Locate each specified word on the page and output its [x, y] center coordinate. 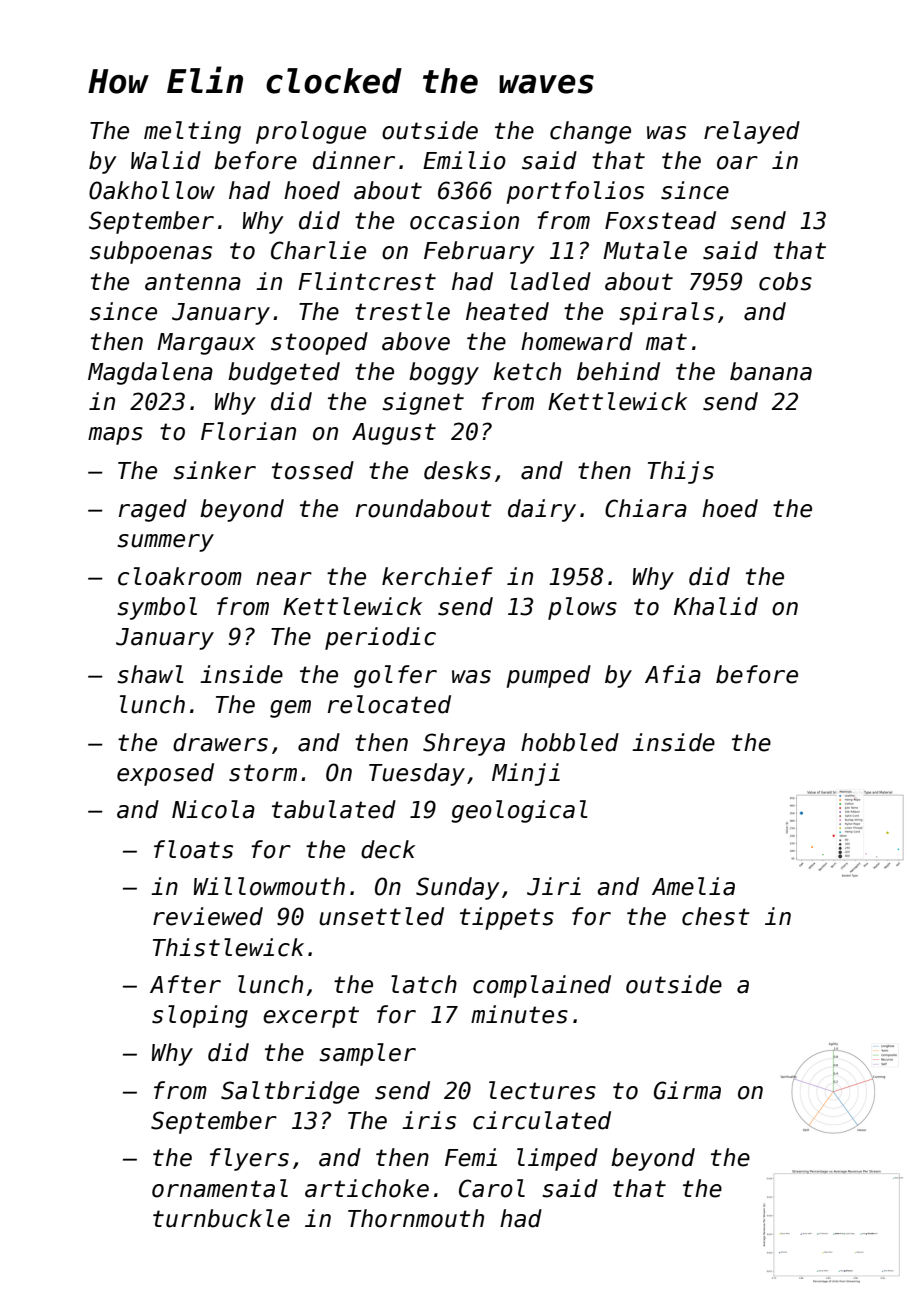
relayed [752, 132]
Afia [673, 674]
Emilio [464, 160]
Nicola [213, 809]
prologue [311, 132]
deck [388, 849]
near [284, 579]
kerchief [437, 576]
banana [771, 371]
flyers [249, 1159]
